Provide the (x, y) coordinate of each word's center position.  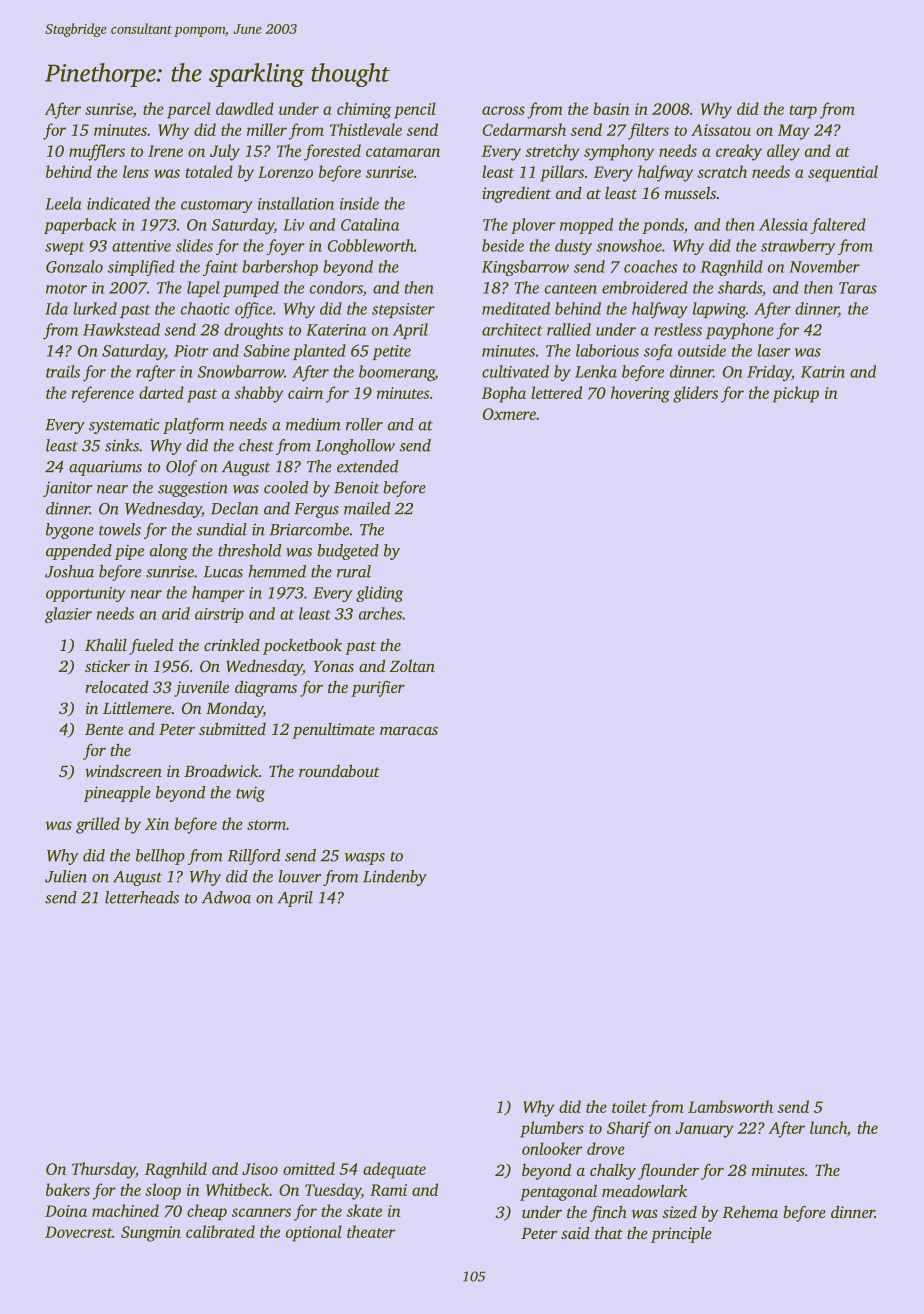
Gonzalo (74, 266)
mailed (367, 508)
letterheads (142, 897)
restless (678, 329)
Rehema (750, 1211)
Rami (388, 1190)
